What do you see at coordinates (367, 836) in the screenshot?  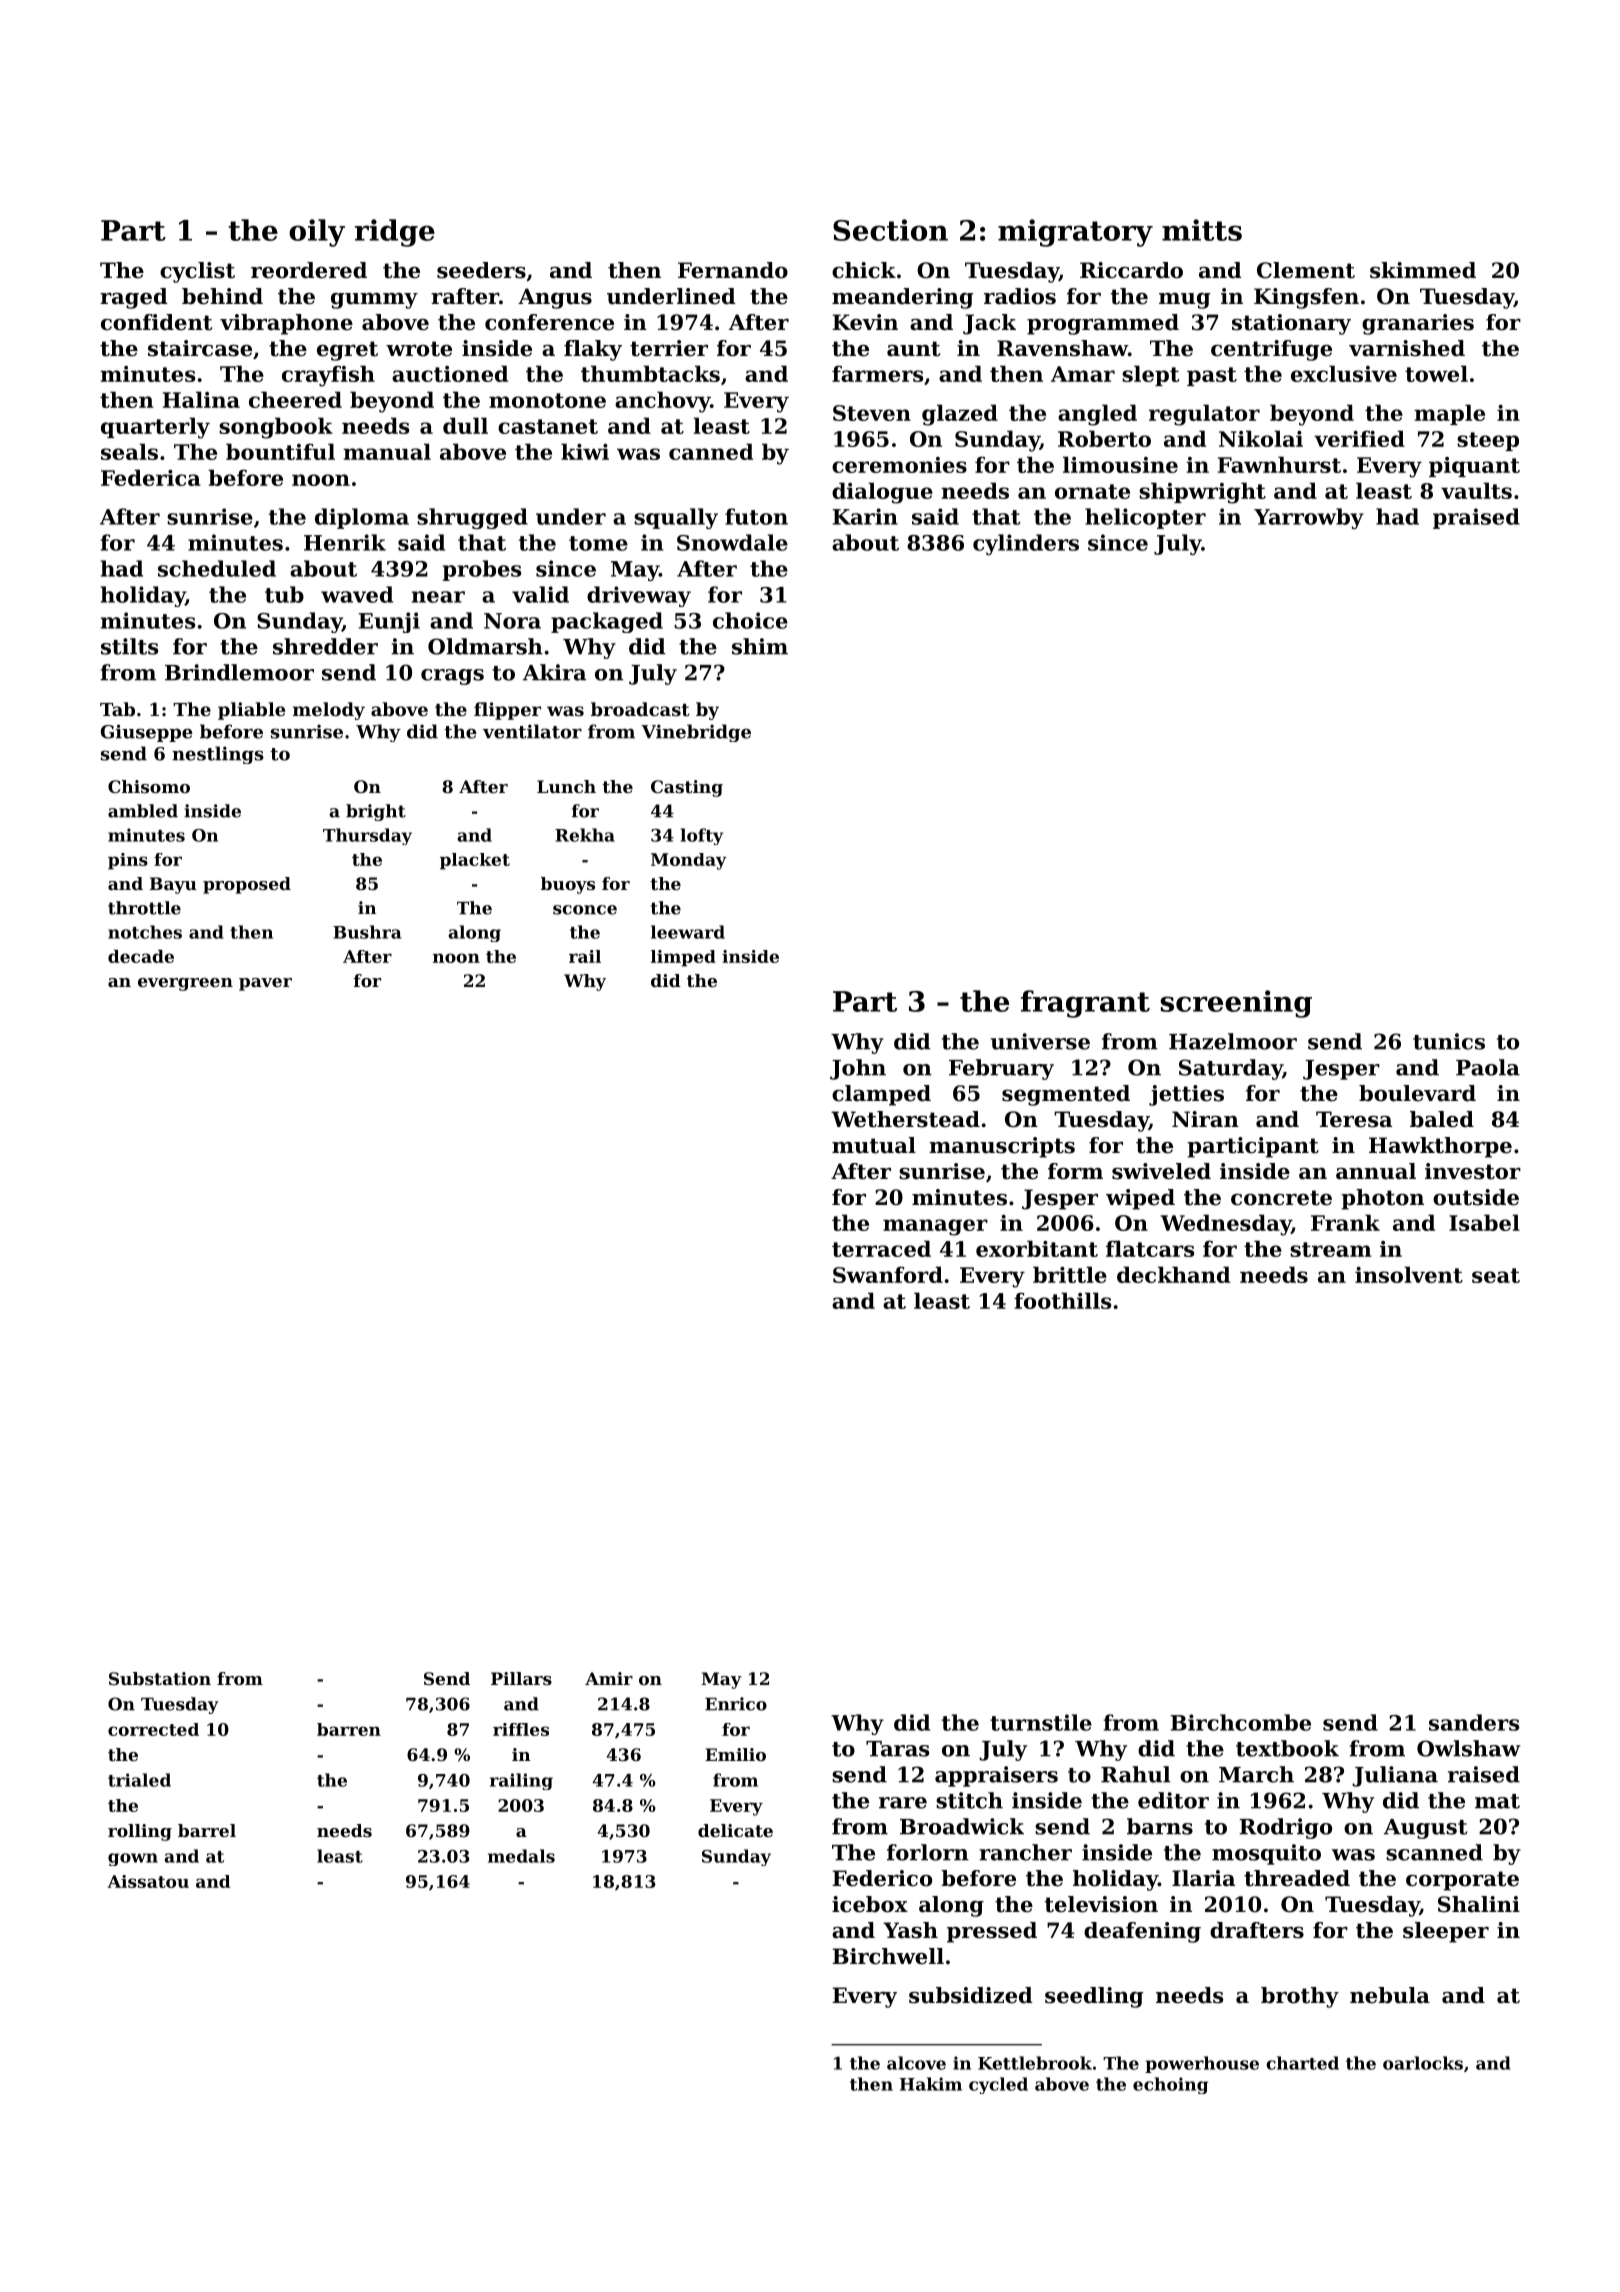 I see `Thursday` at bounding box center [367, 836].
